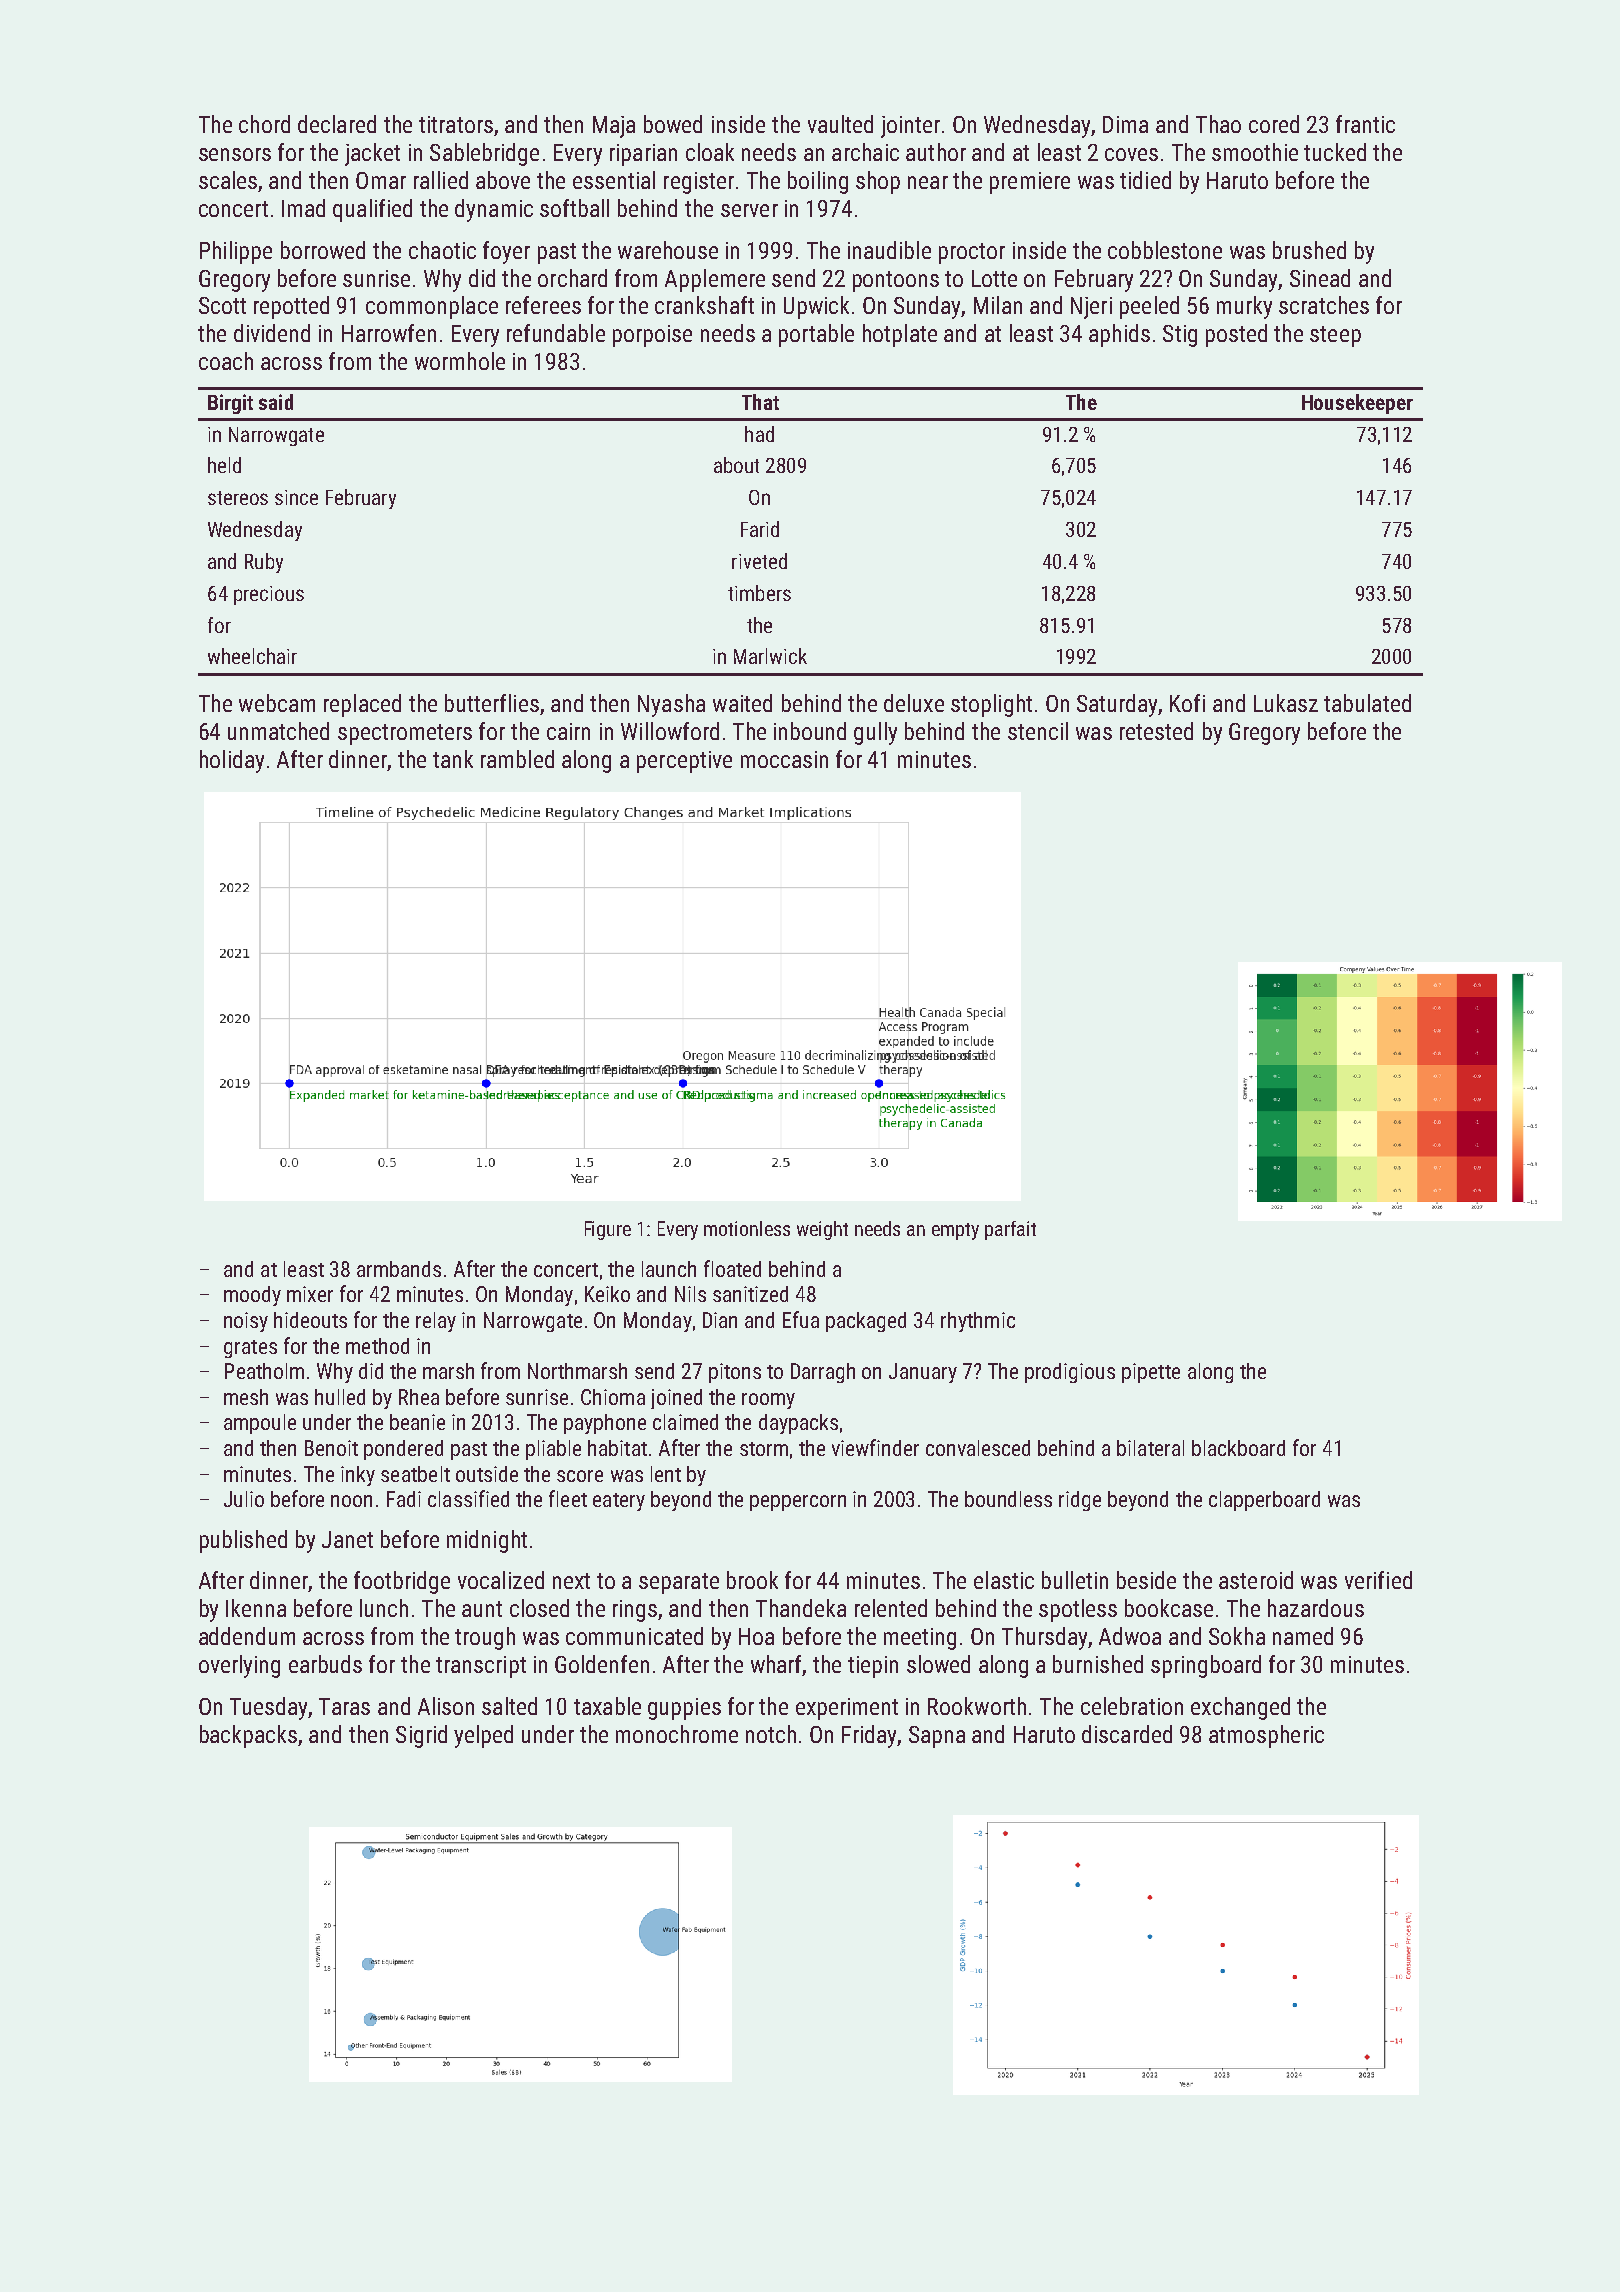  Describe the element at coordinates (421, 1736) in the document. I see `Sigrid` at that location.
